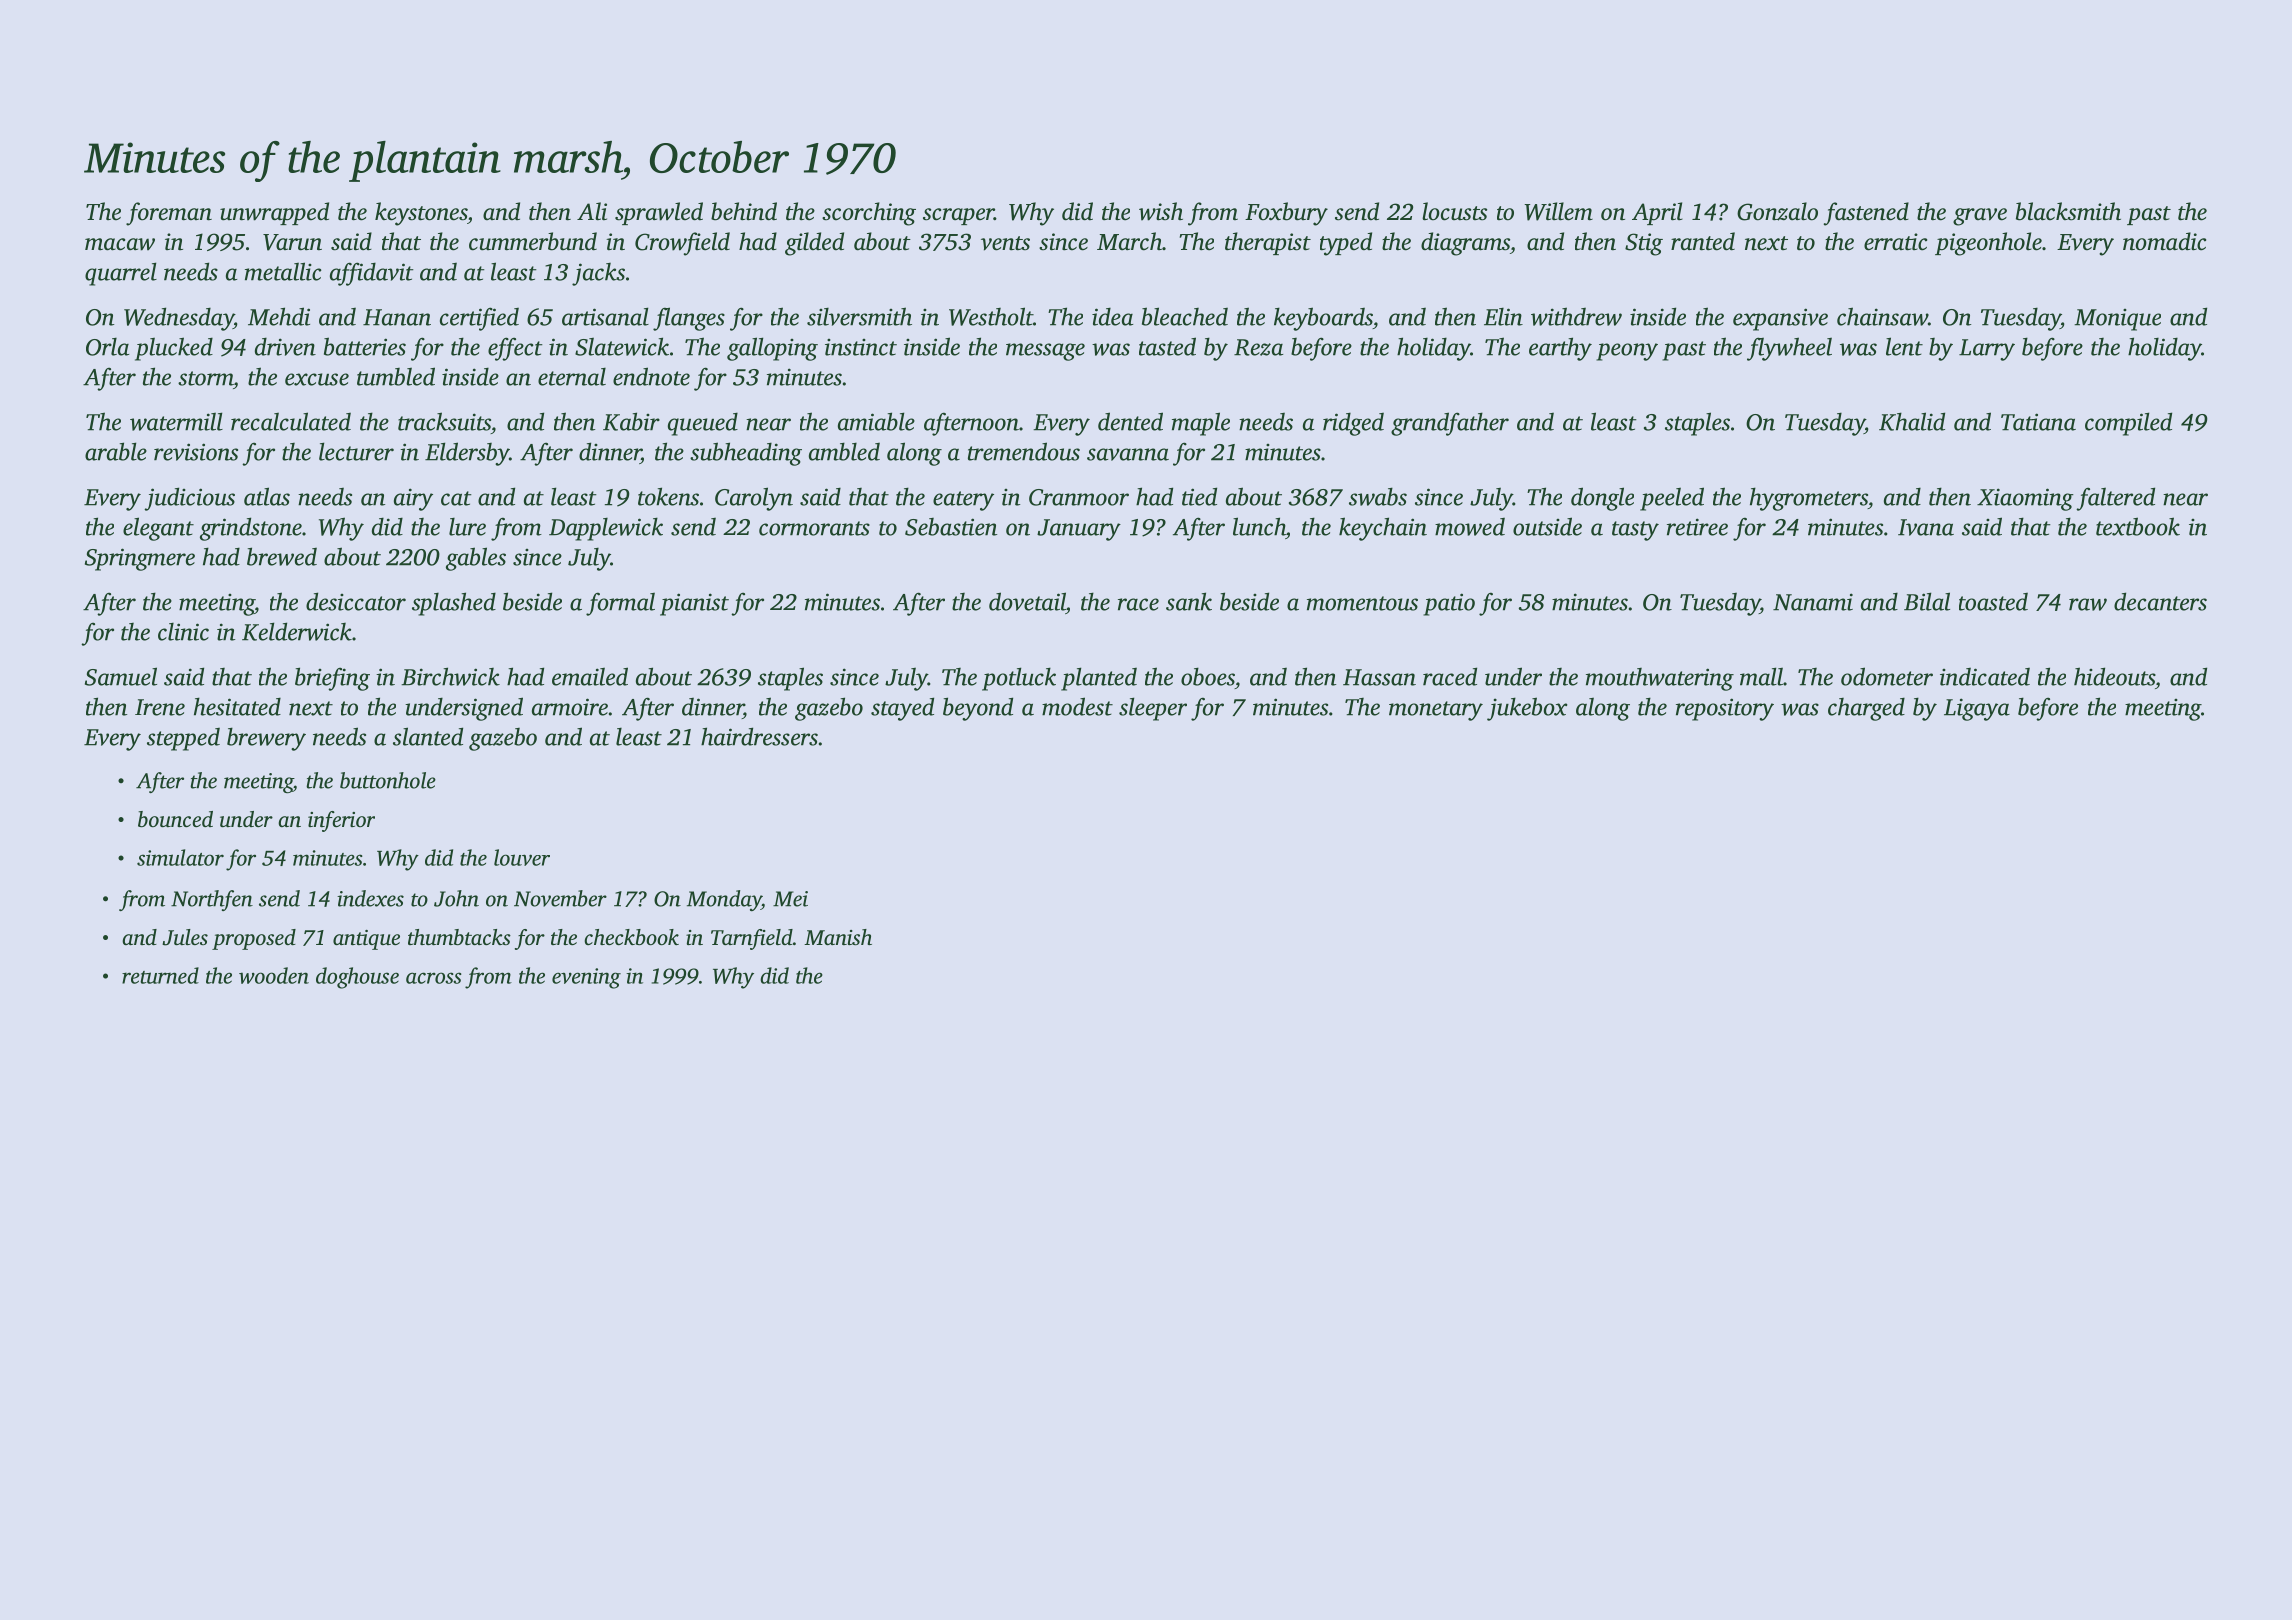  I want to click on dovetail, so click(1027, 601).
